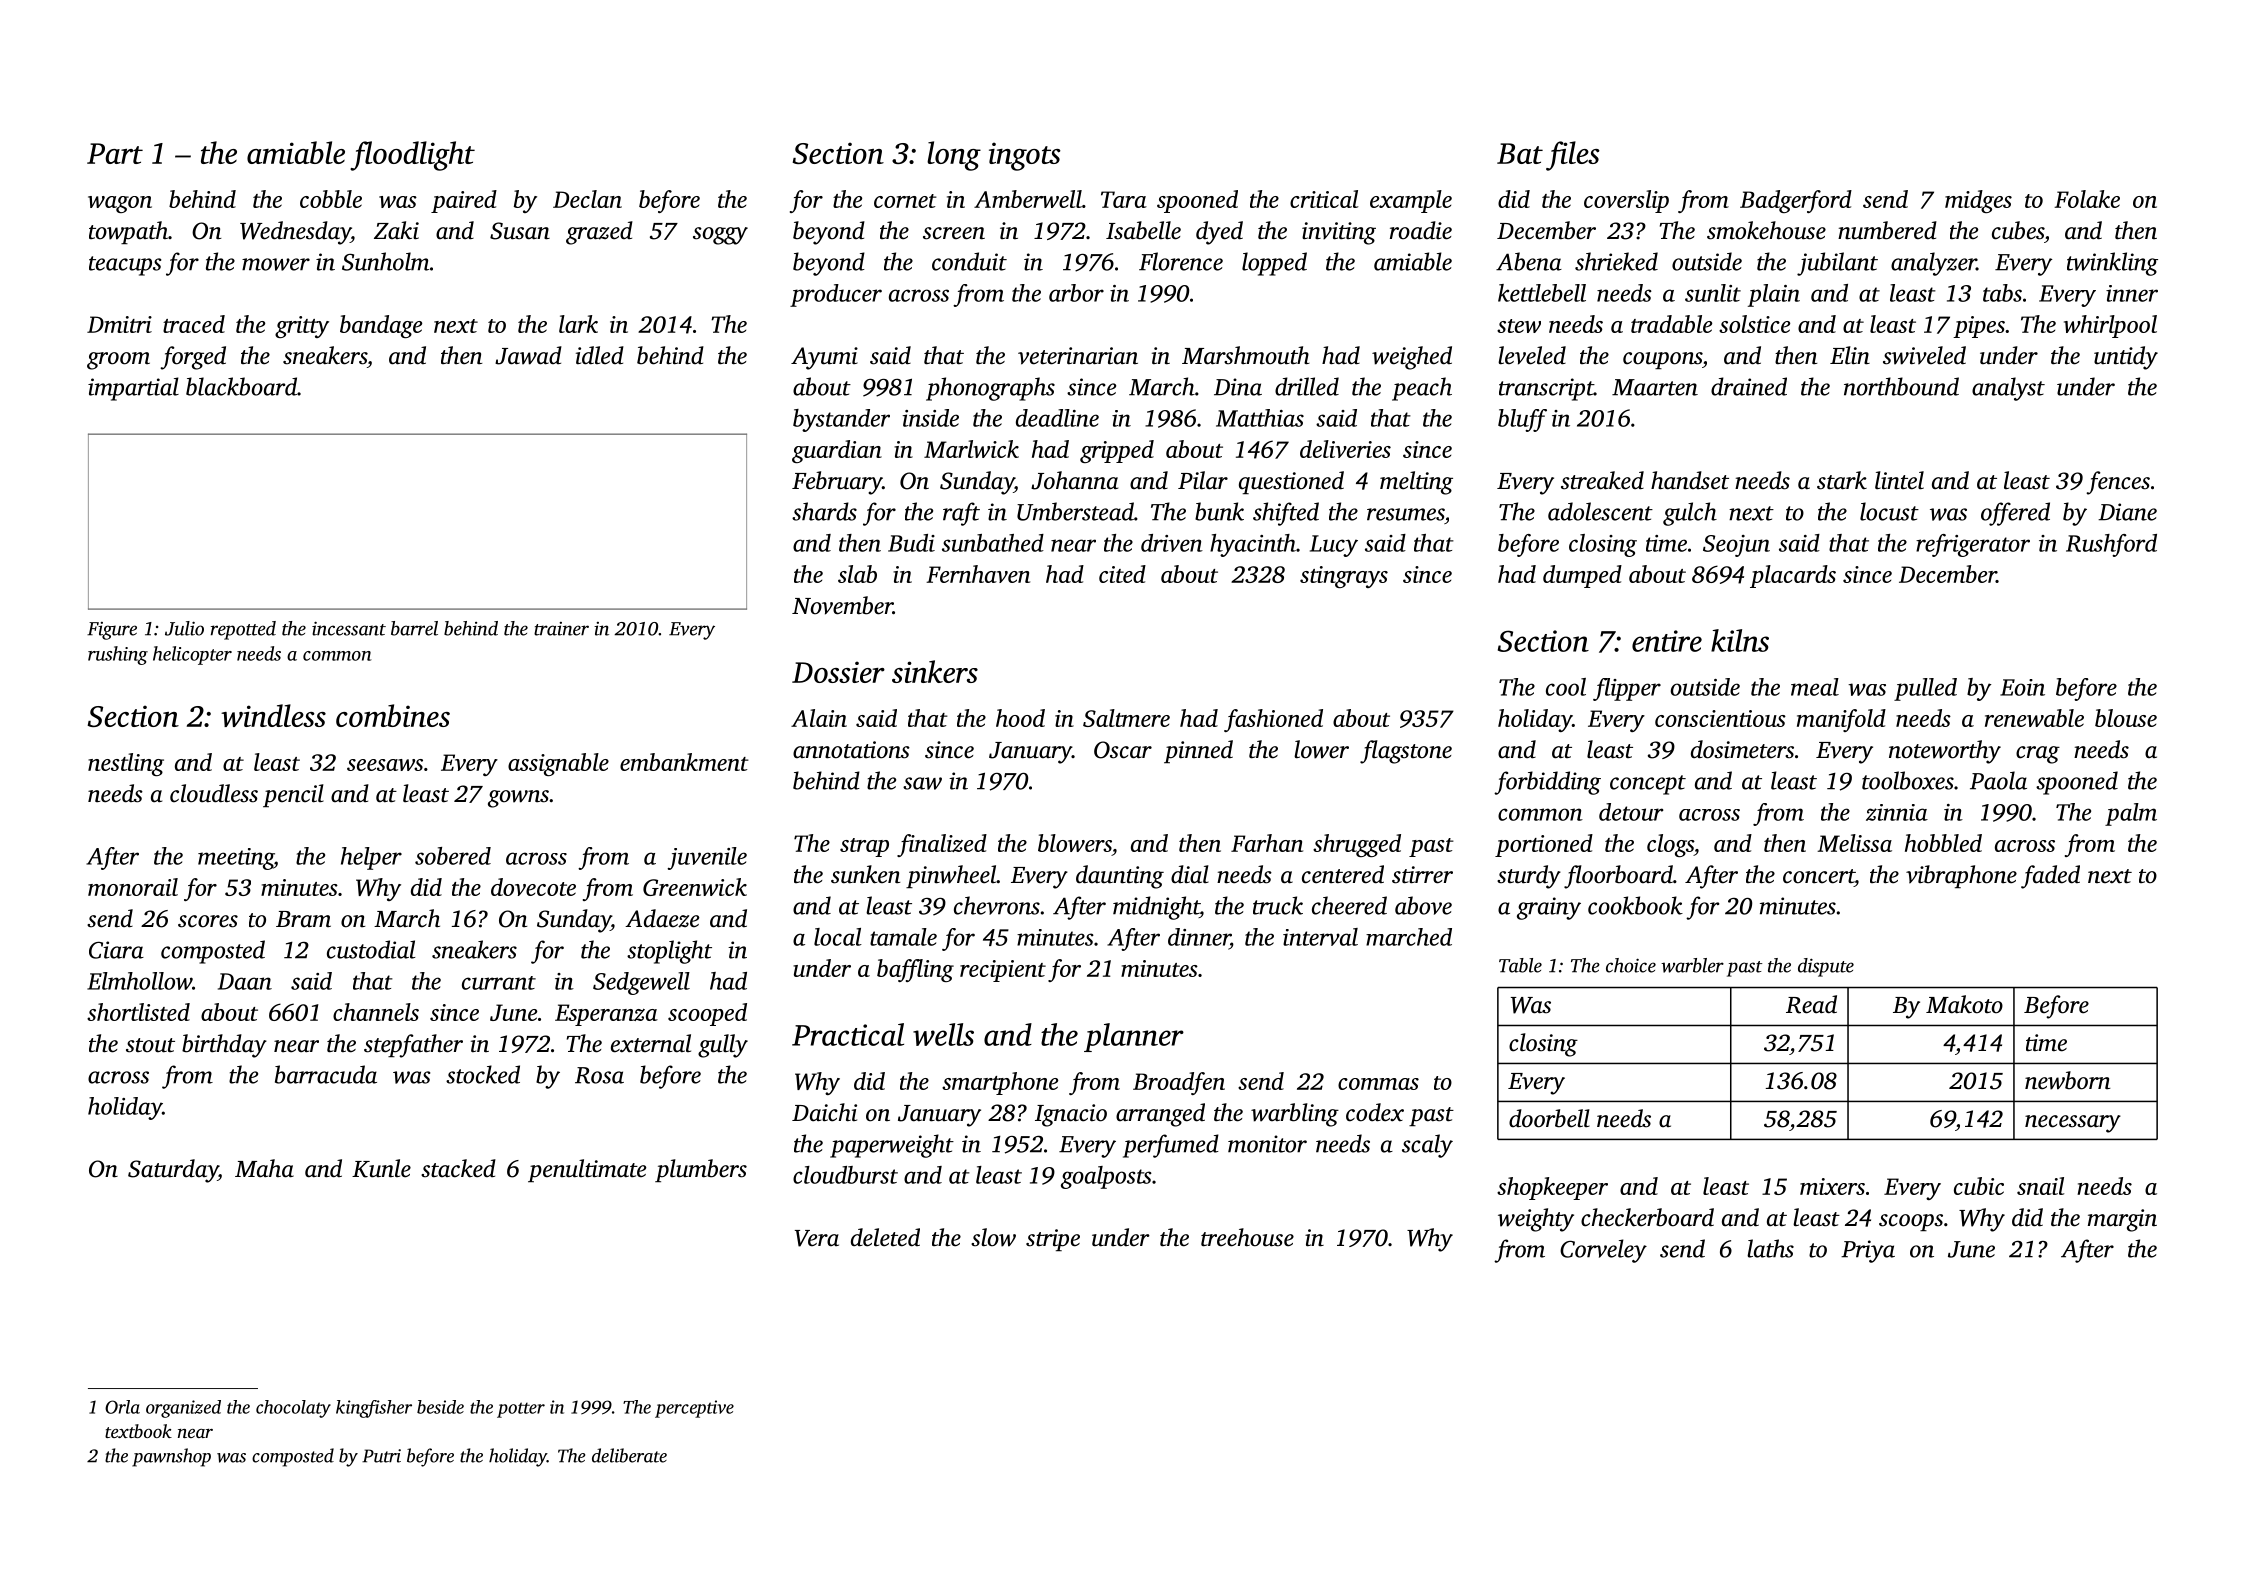 This page has height=1587, width=2245. Describe the element at coordinates (845, 1175) in the page. I see `cloudburst` at that location.
